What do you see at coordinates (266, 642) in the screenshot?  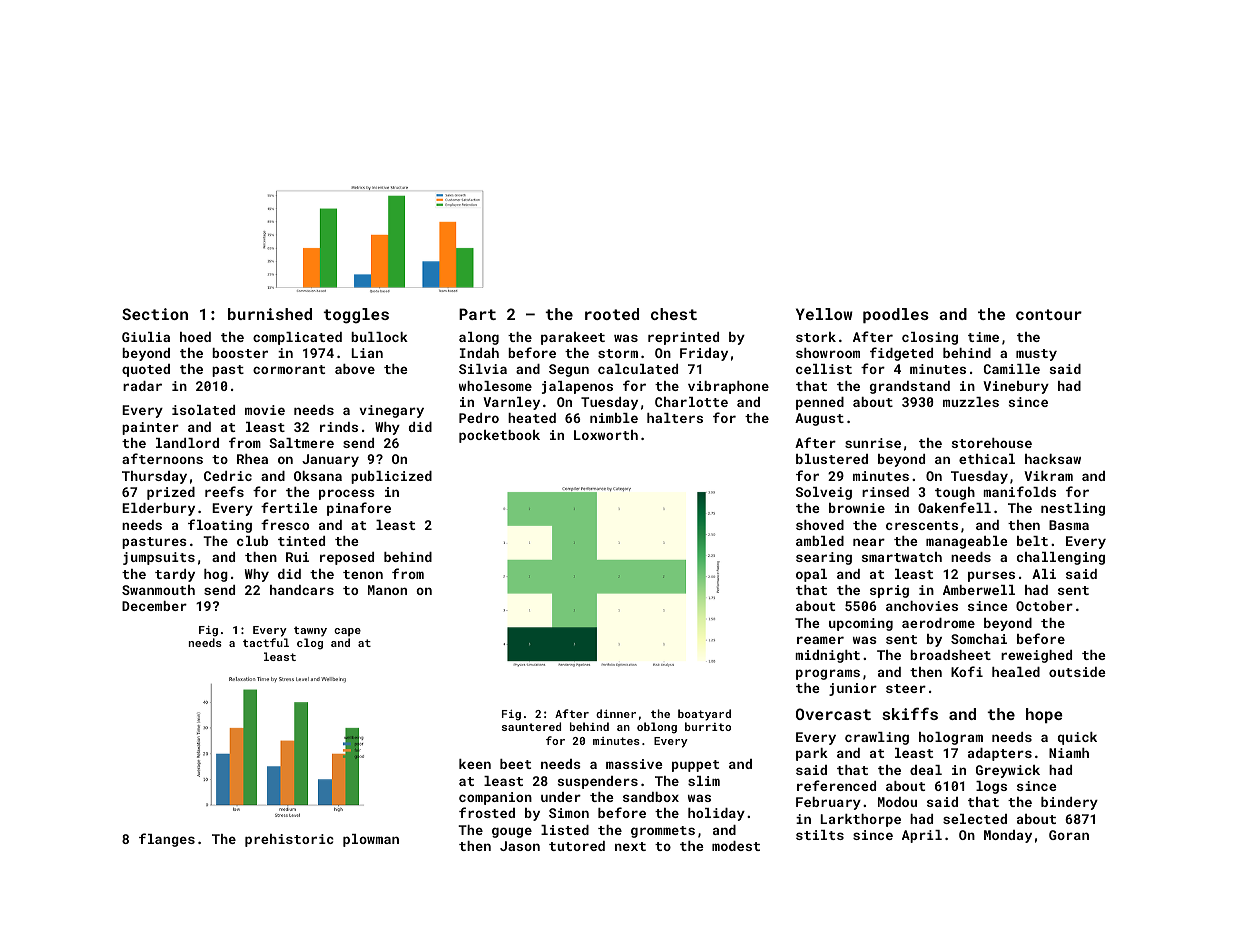 I see `tactful` at bounding box center [266, 642].
